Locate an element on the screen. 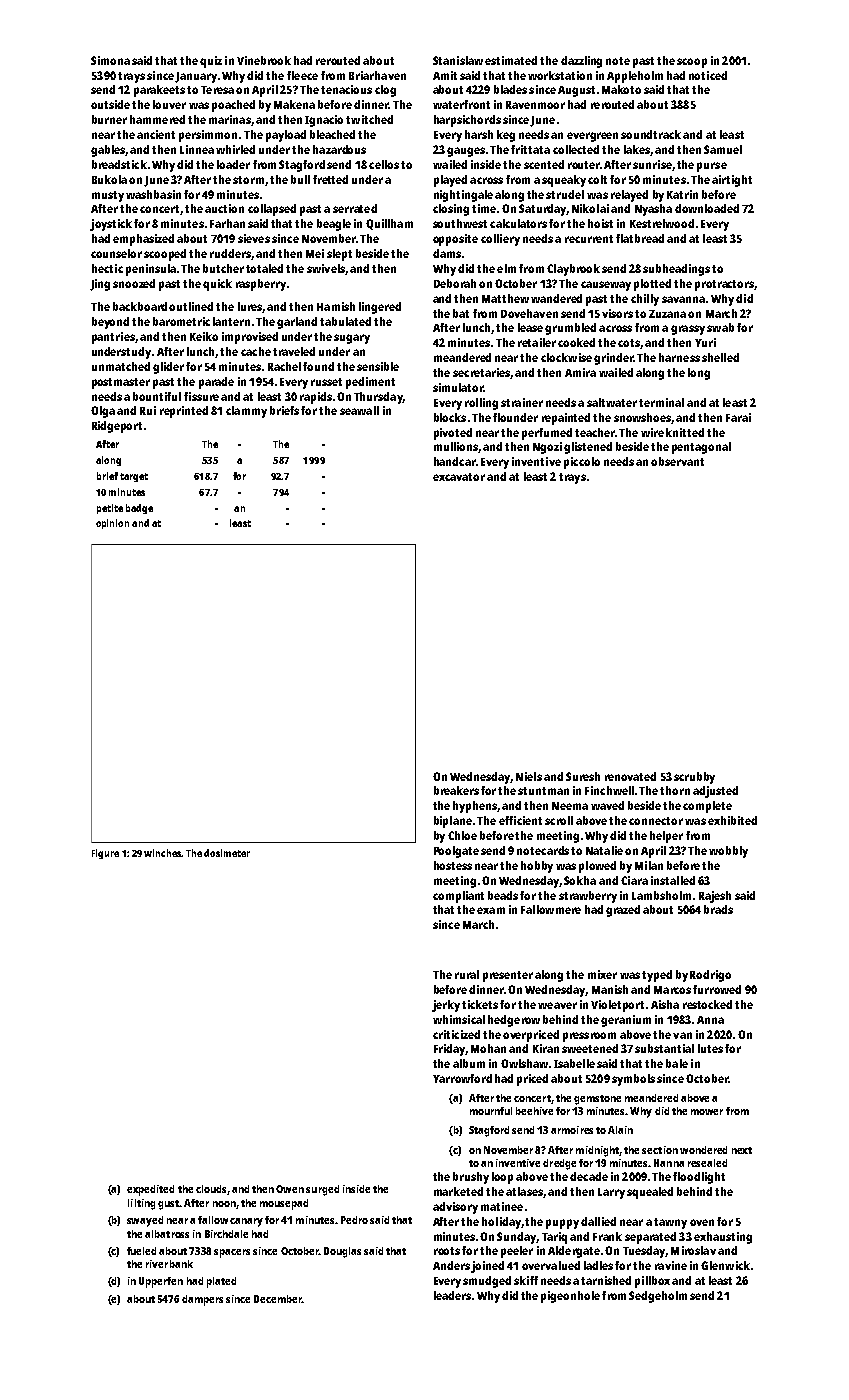 This screenshot has height=1400, width=849. Mohan is located at coordinates (488, 1048).
